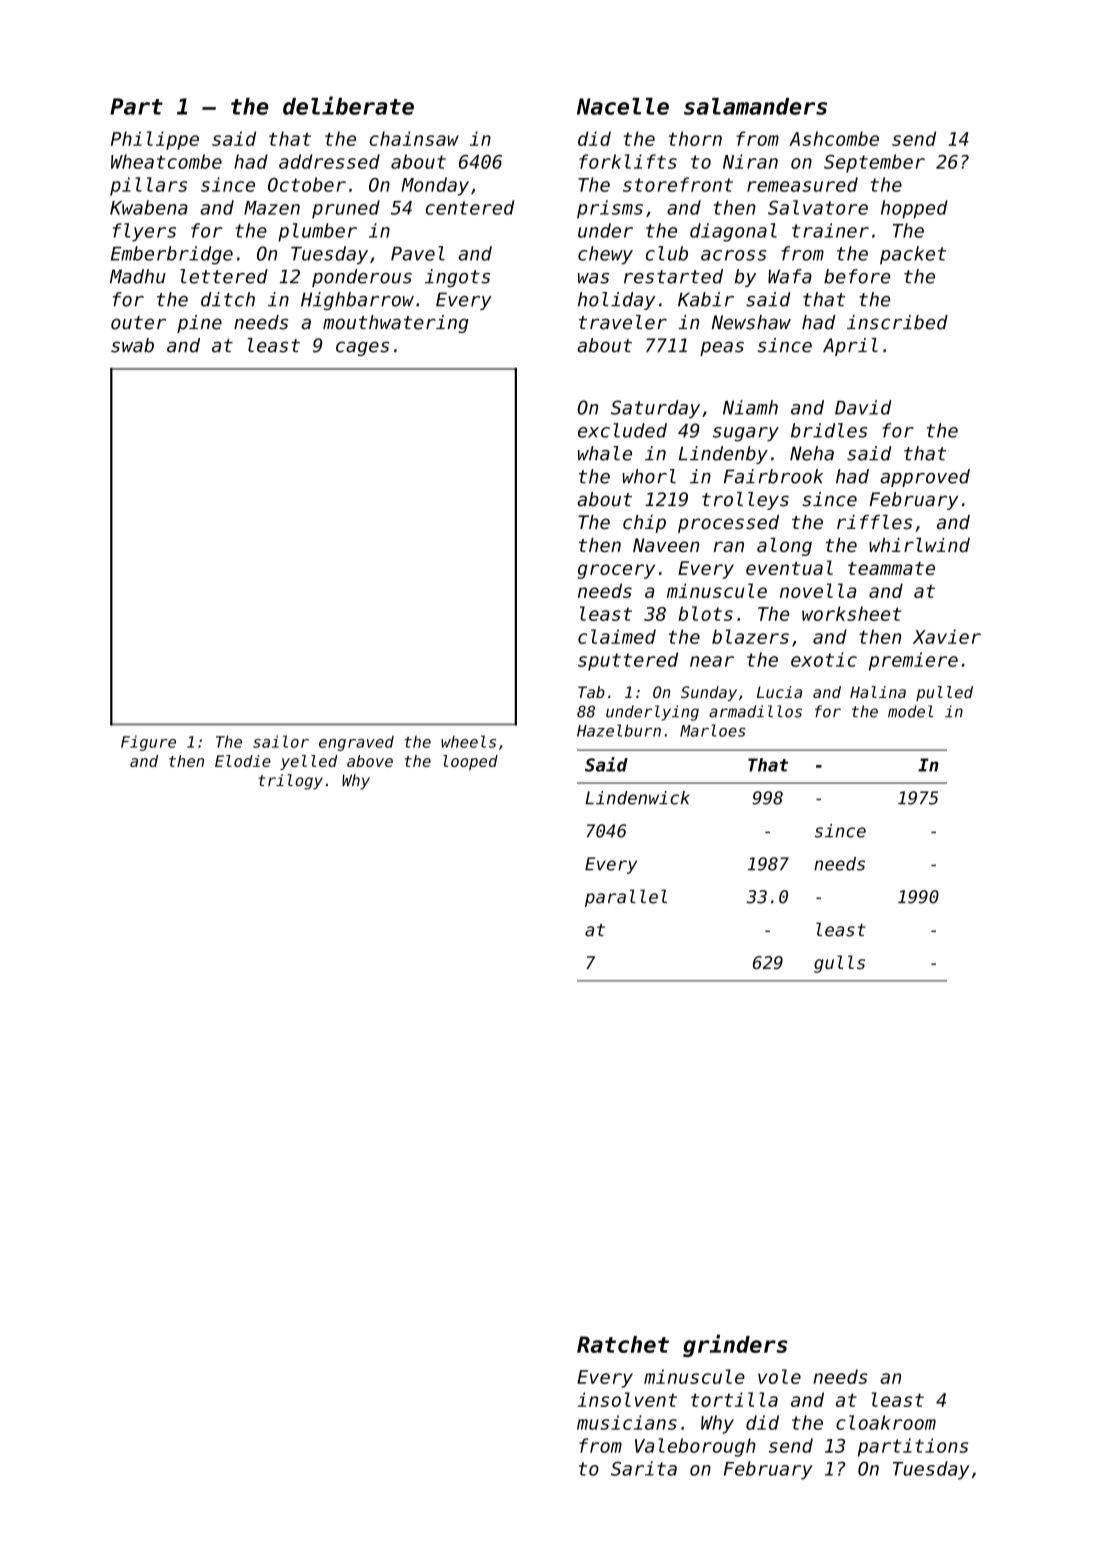  I want to click on Figure, so click(148, 743).
